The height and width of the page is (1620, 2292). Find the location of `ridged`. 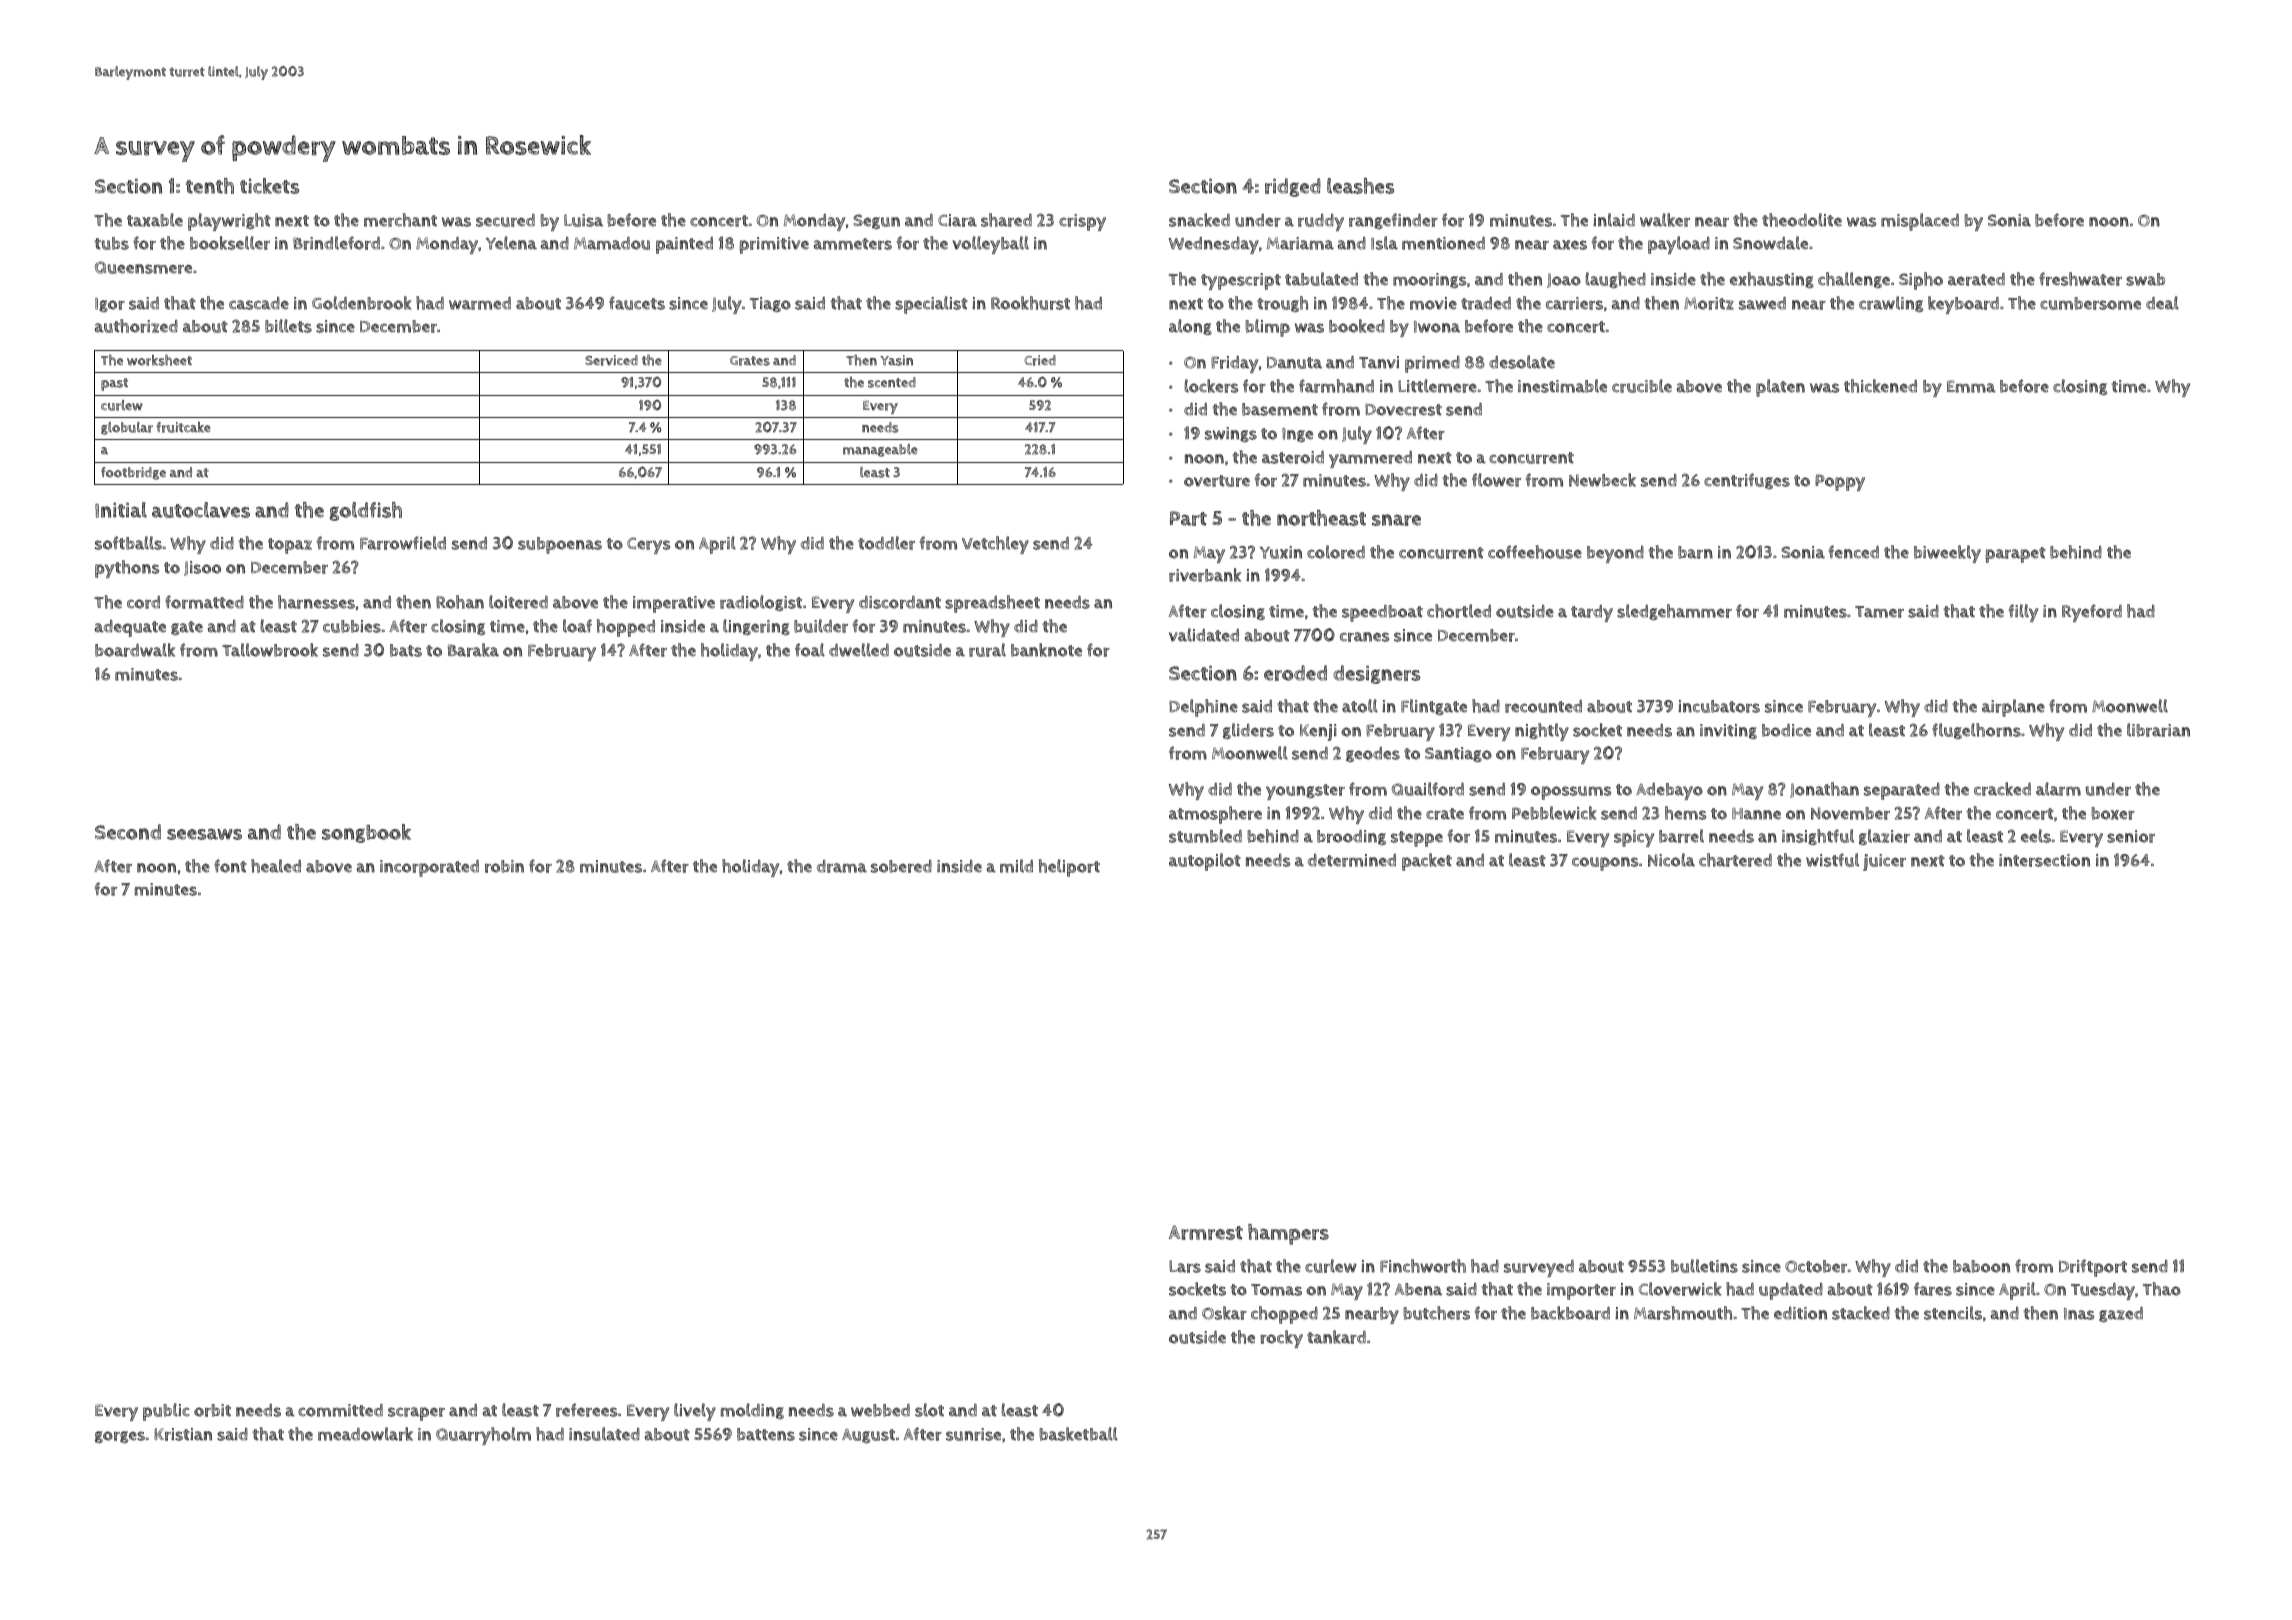

ridged is located at coordinates (1293, 187).
